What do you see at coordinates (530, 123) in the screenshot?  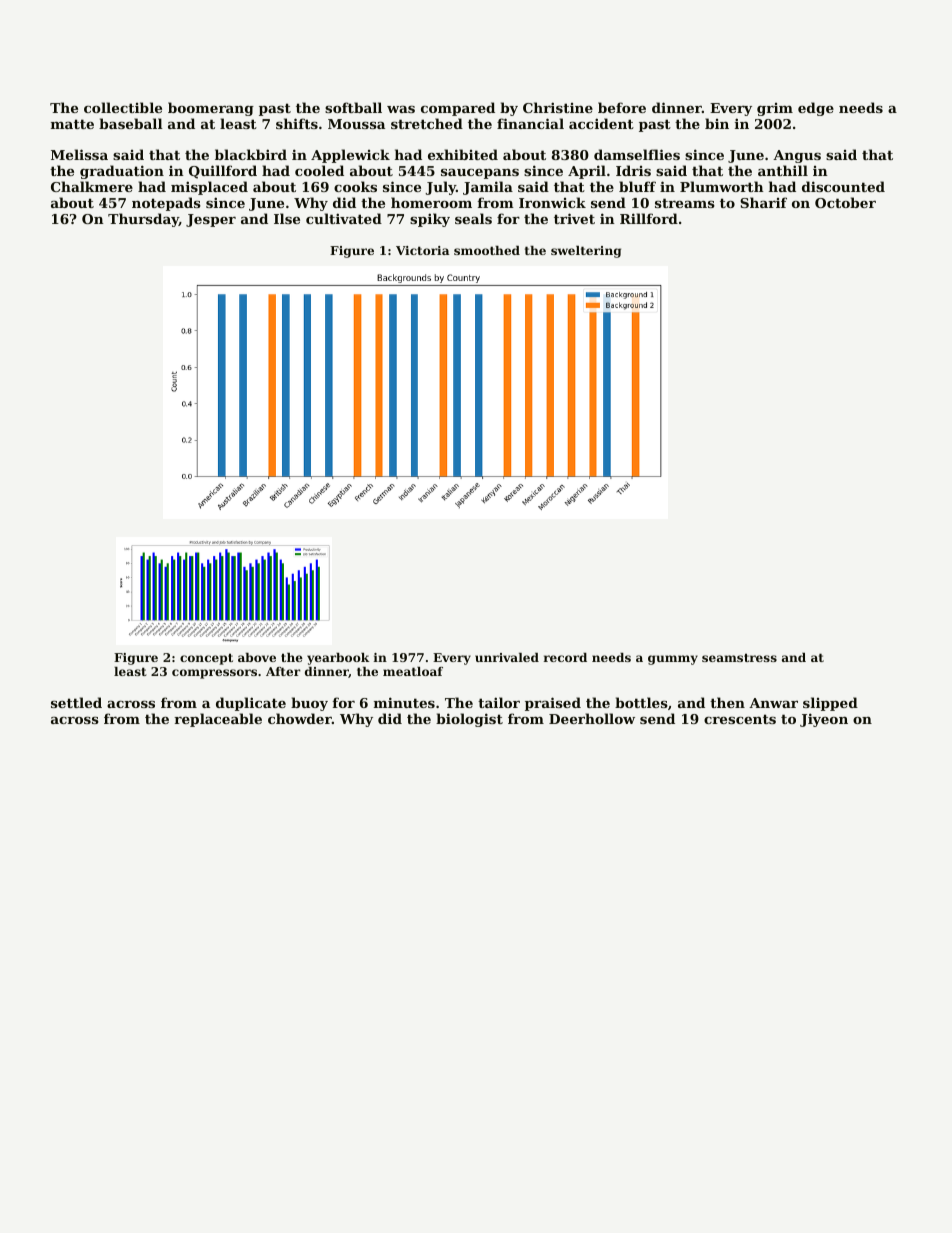 I see `financial` at bounding box center [530, 123].
